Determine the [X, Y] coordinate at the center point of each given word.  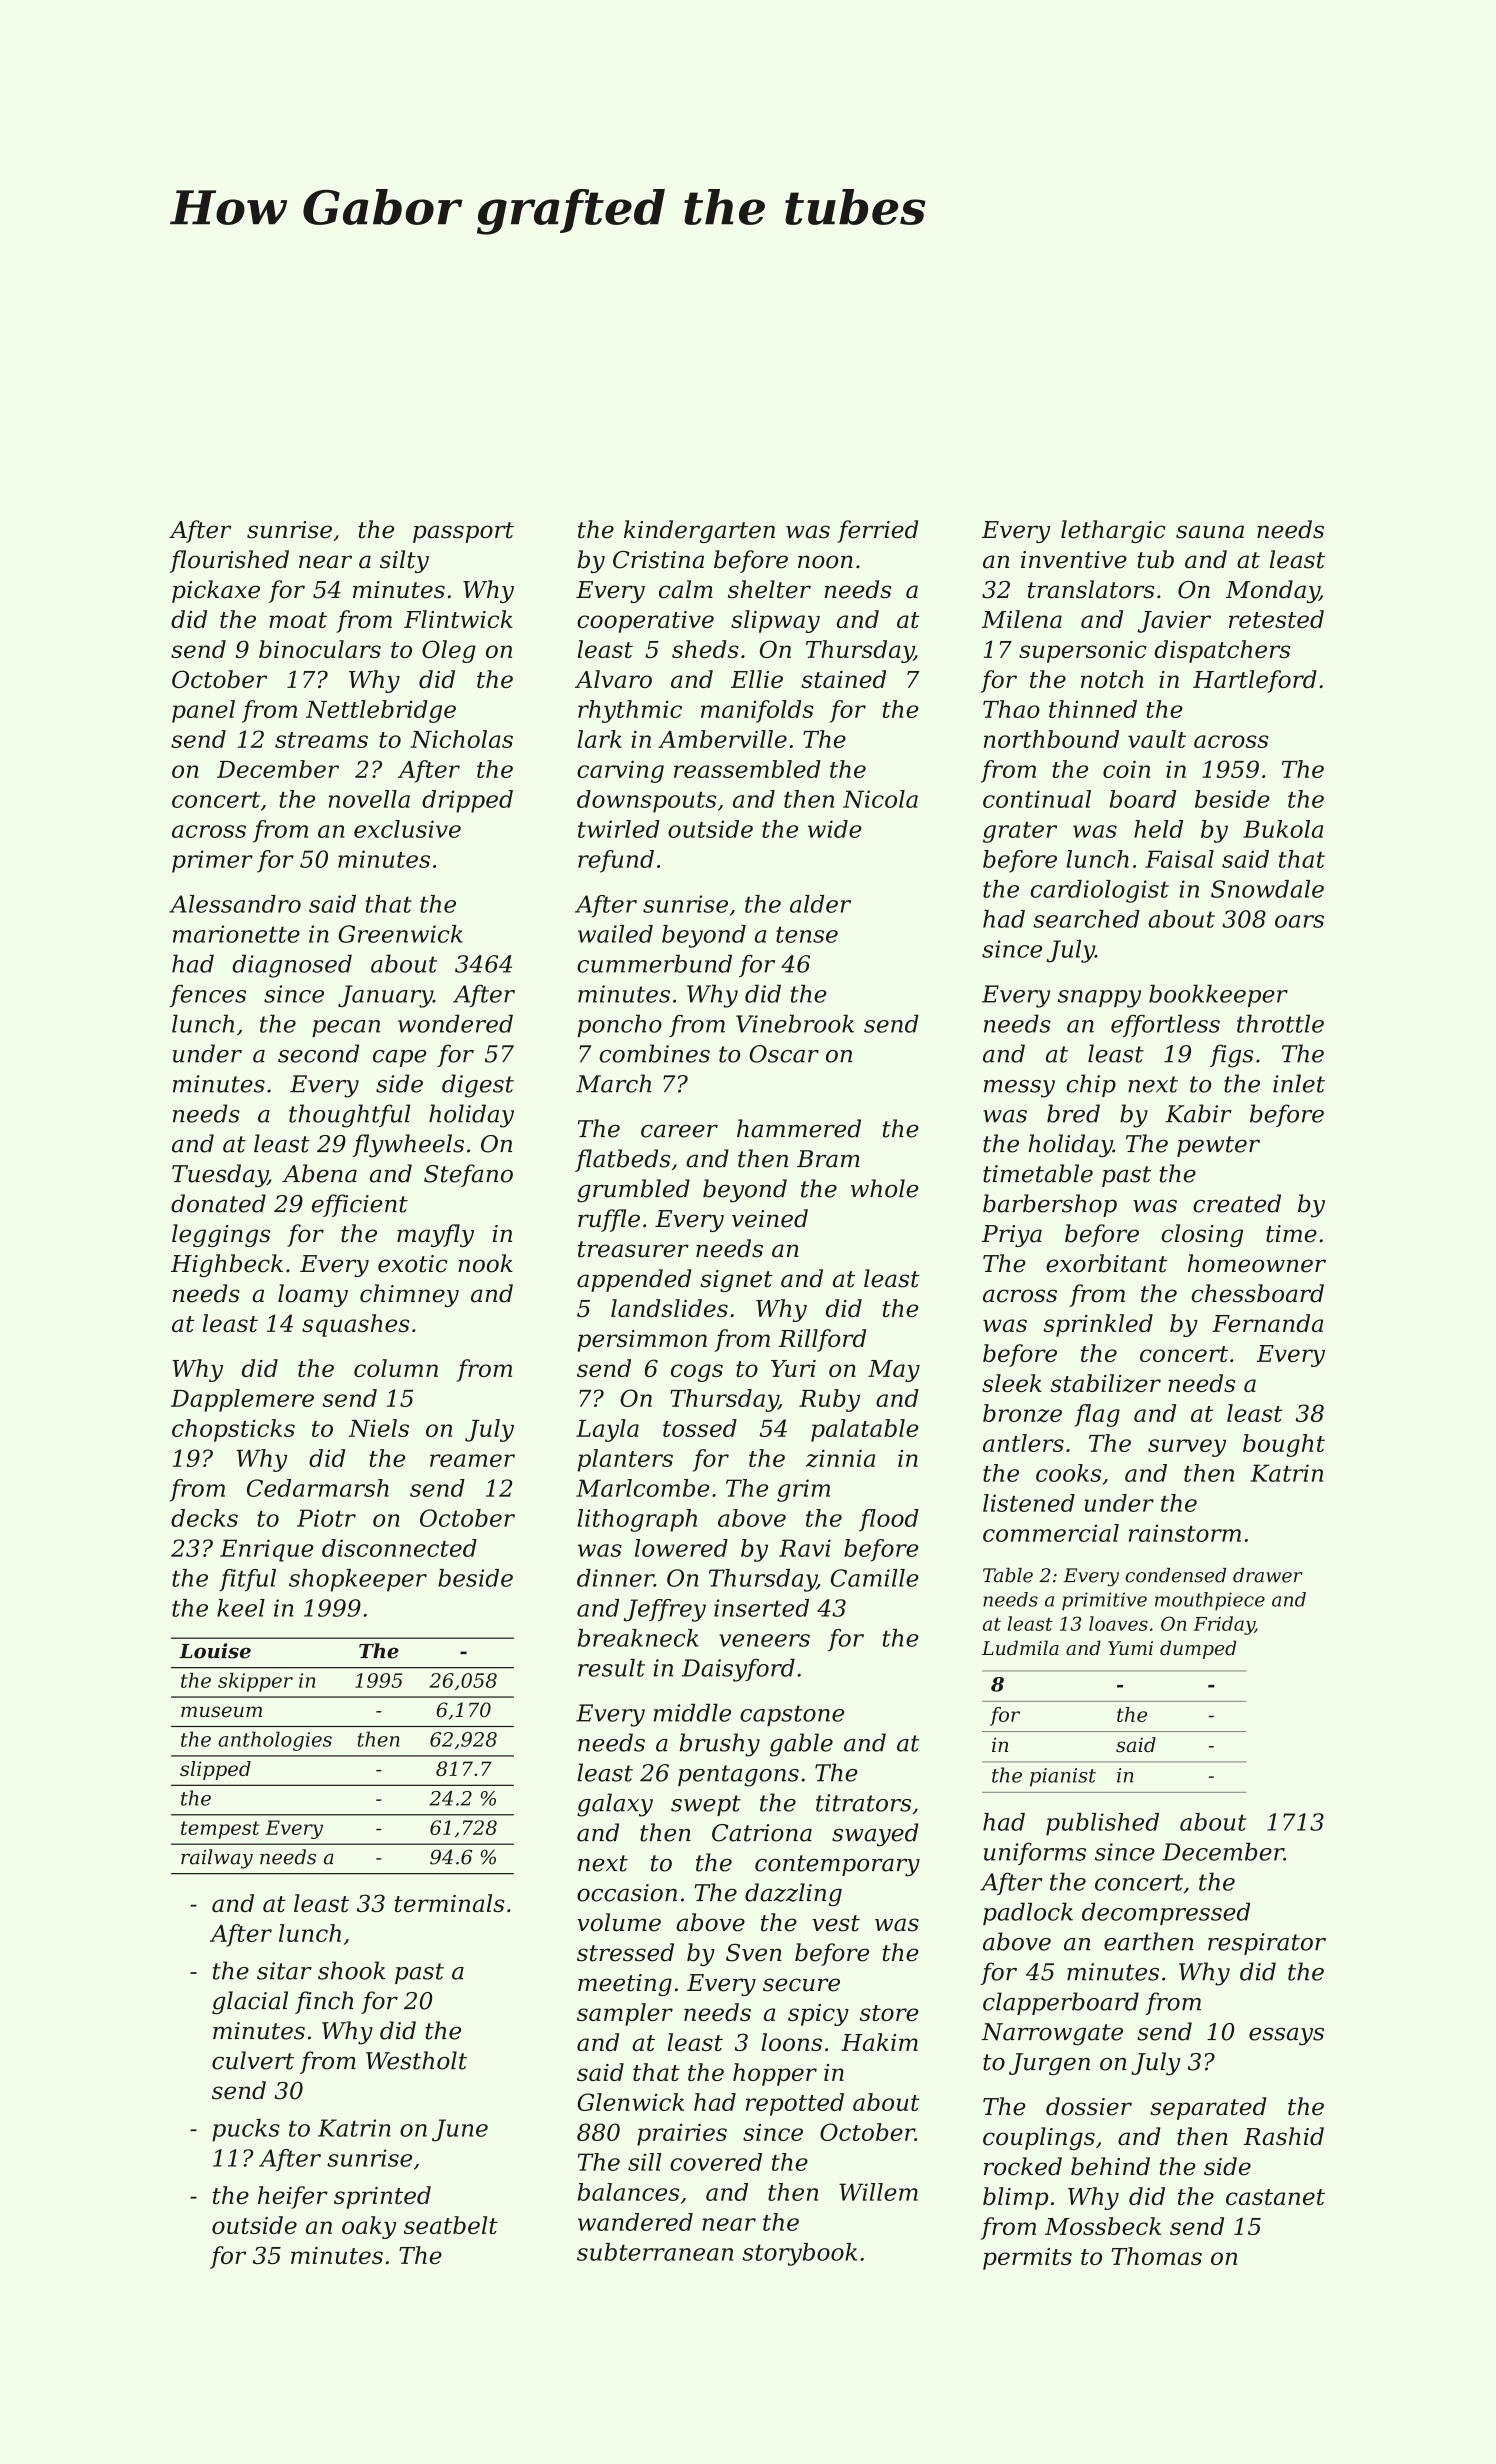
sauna [1210, 532]
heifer [293, 2197]
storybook [799, 2254]
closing [1202, 1235]
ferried [877, 531]
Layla [607, 1430]
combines [655, 1053]
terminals [449, 1903]
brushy [720, 1745]
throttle [1280, 1023]
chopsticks [233, 1430]
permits [1027, 2259]
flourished [229, 561]
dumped [1198, 1649]
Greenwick [400, 934]
